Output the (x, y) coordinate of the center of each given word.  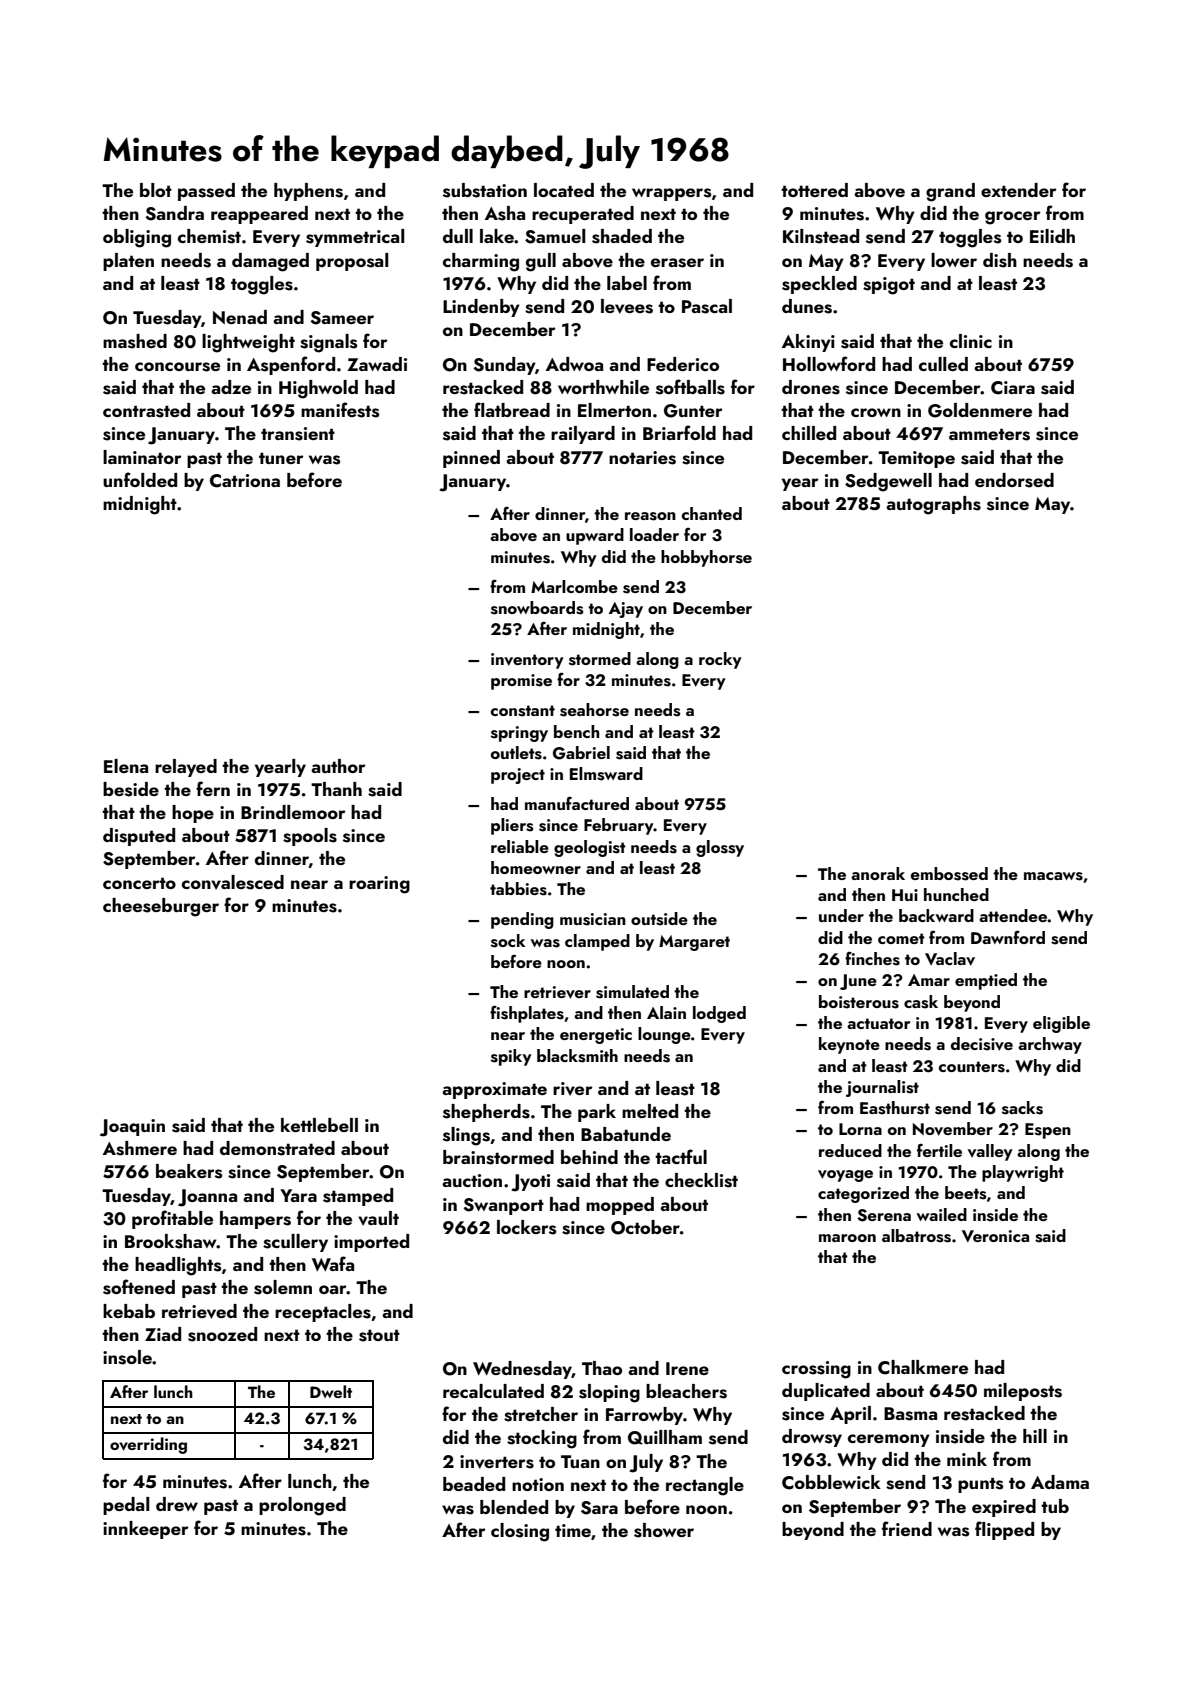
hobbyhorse (706, 558)
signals (328, 343)
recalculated (493, 1391)
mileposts (1023, 1392)
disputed (139, 837)
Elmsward (606, 774)
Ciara (1013, 388)
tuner (281, 458)
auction (472, 1180)
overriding (148, 1445)
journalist (882, 1088)
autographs (933, 505)
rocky (720, 660)
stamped (358, 1197)
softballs (690, 387)
